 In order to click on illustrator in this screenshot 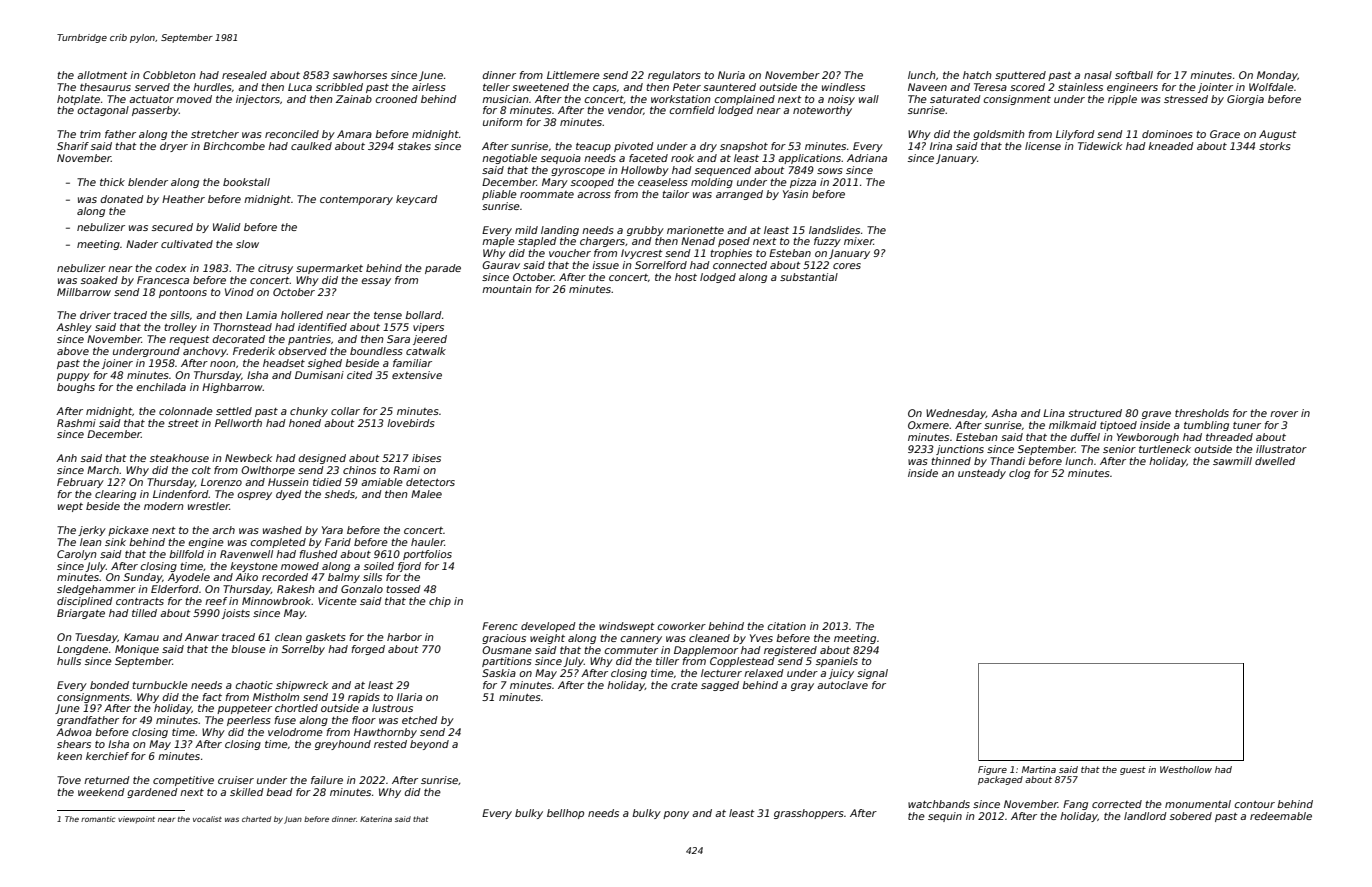, I will do `click(1281, 449)`.
